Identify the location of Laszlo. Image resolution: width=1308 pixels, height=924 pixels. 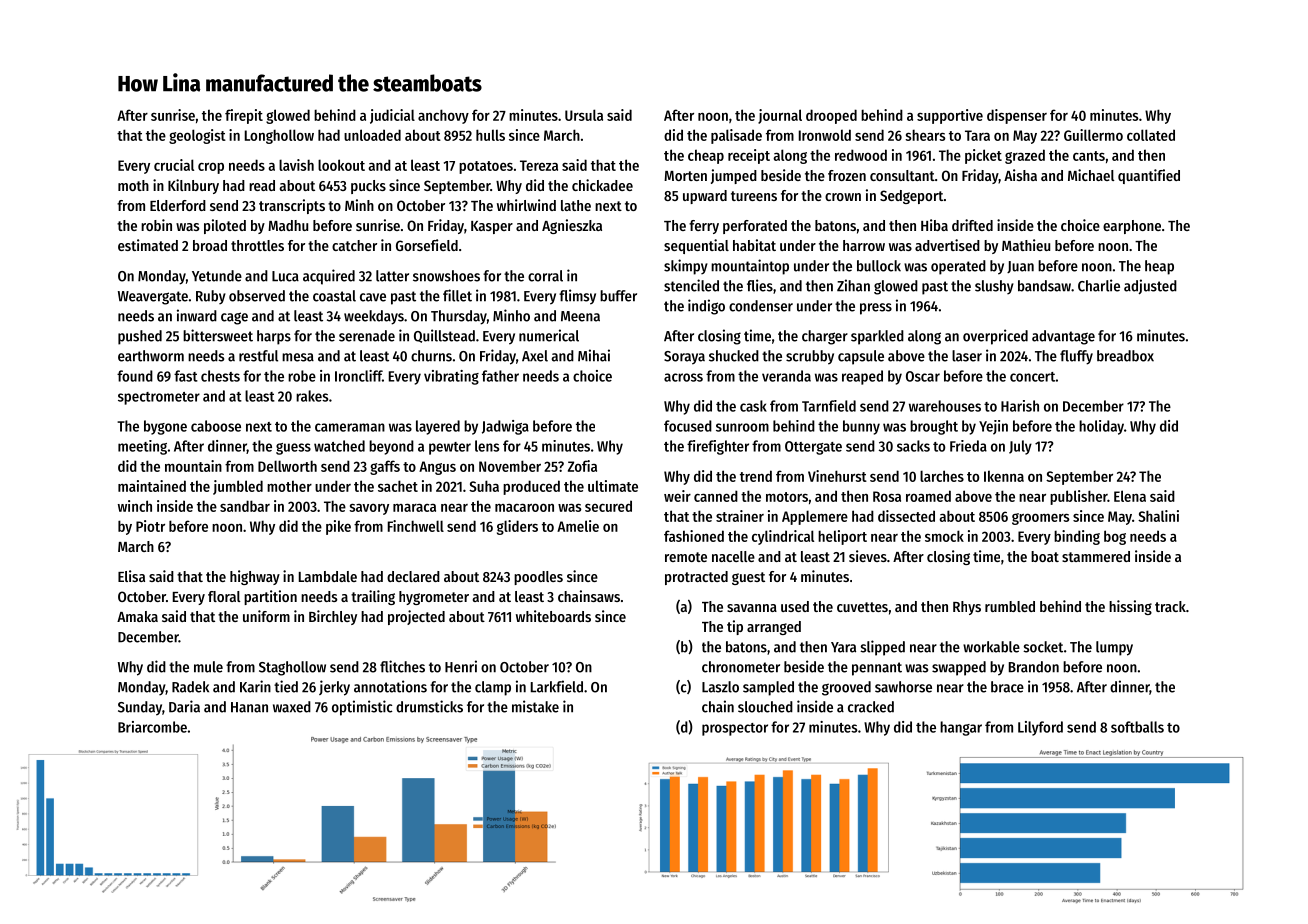
(720, 687).
